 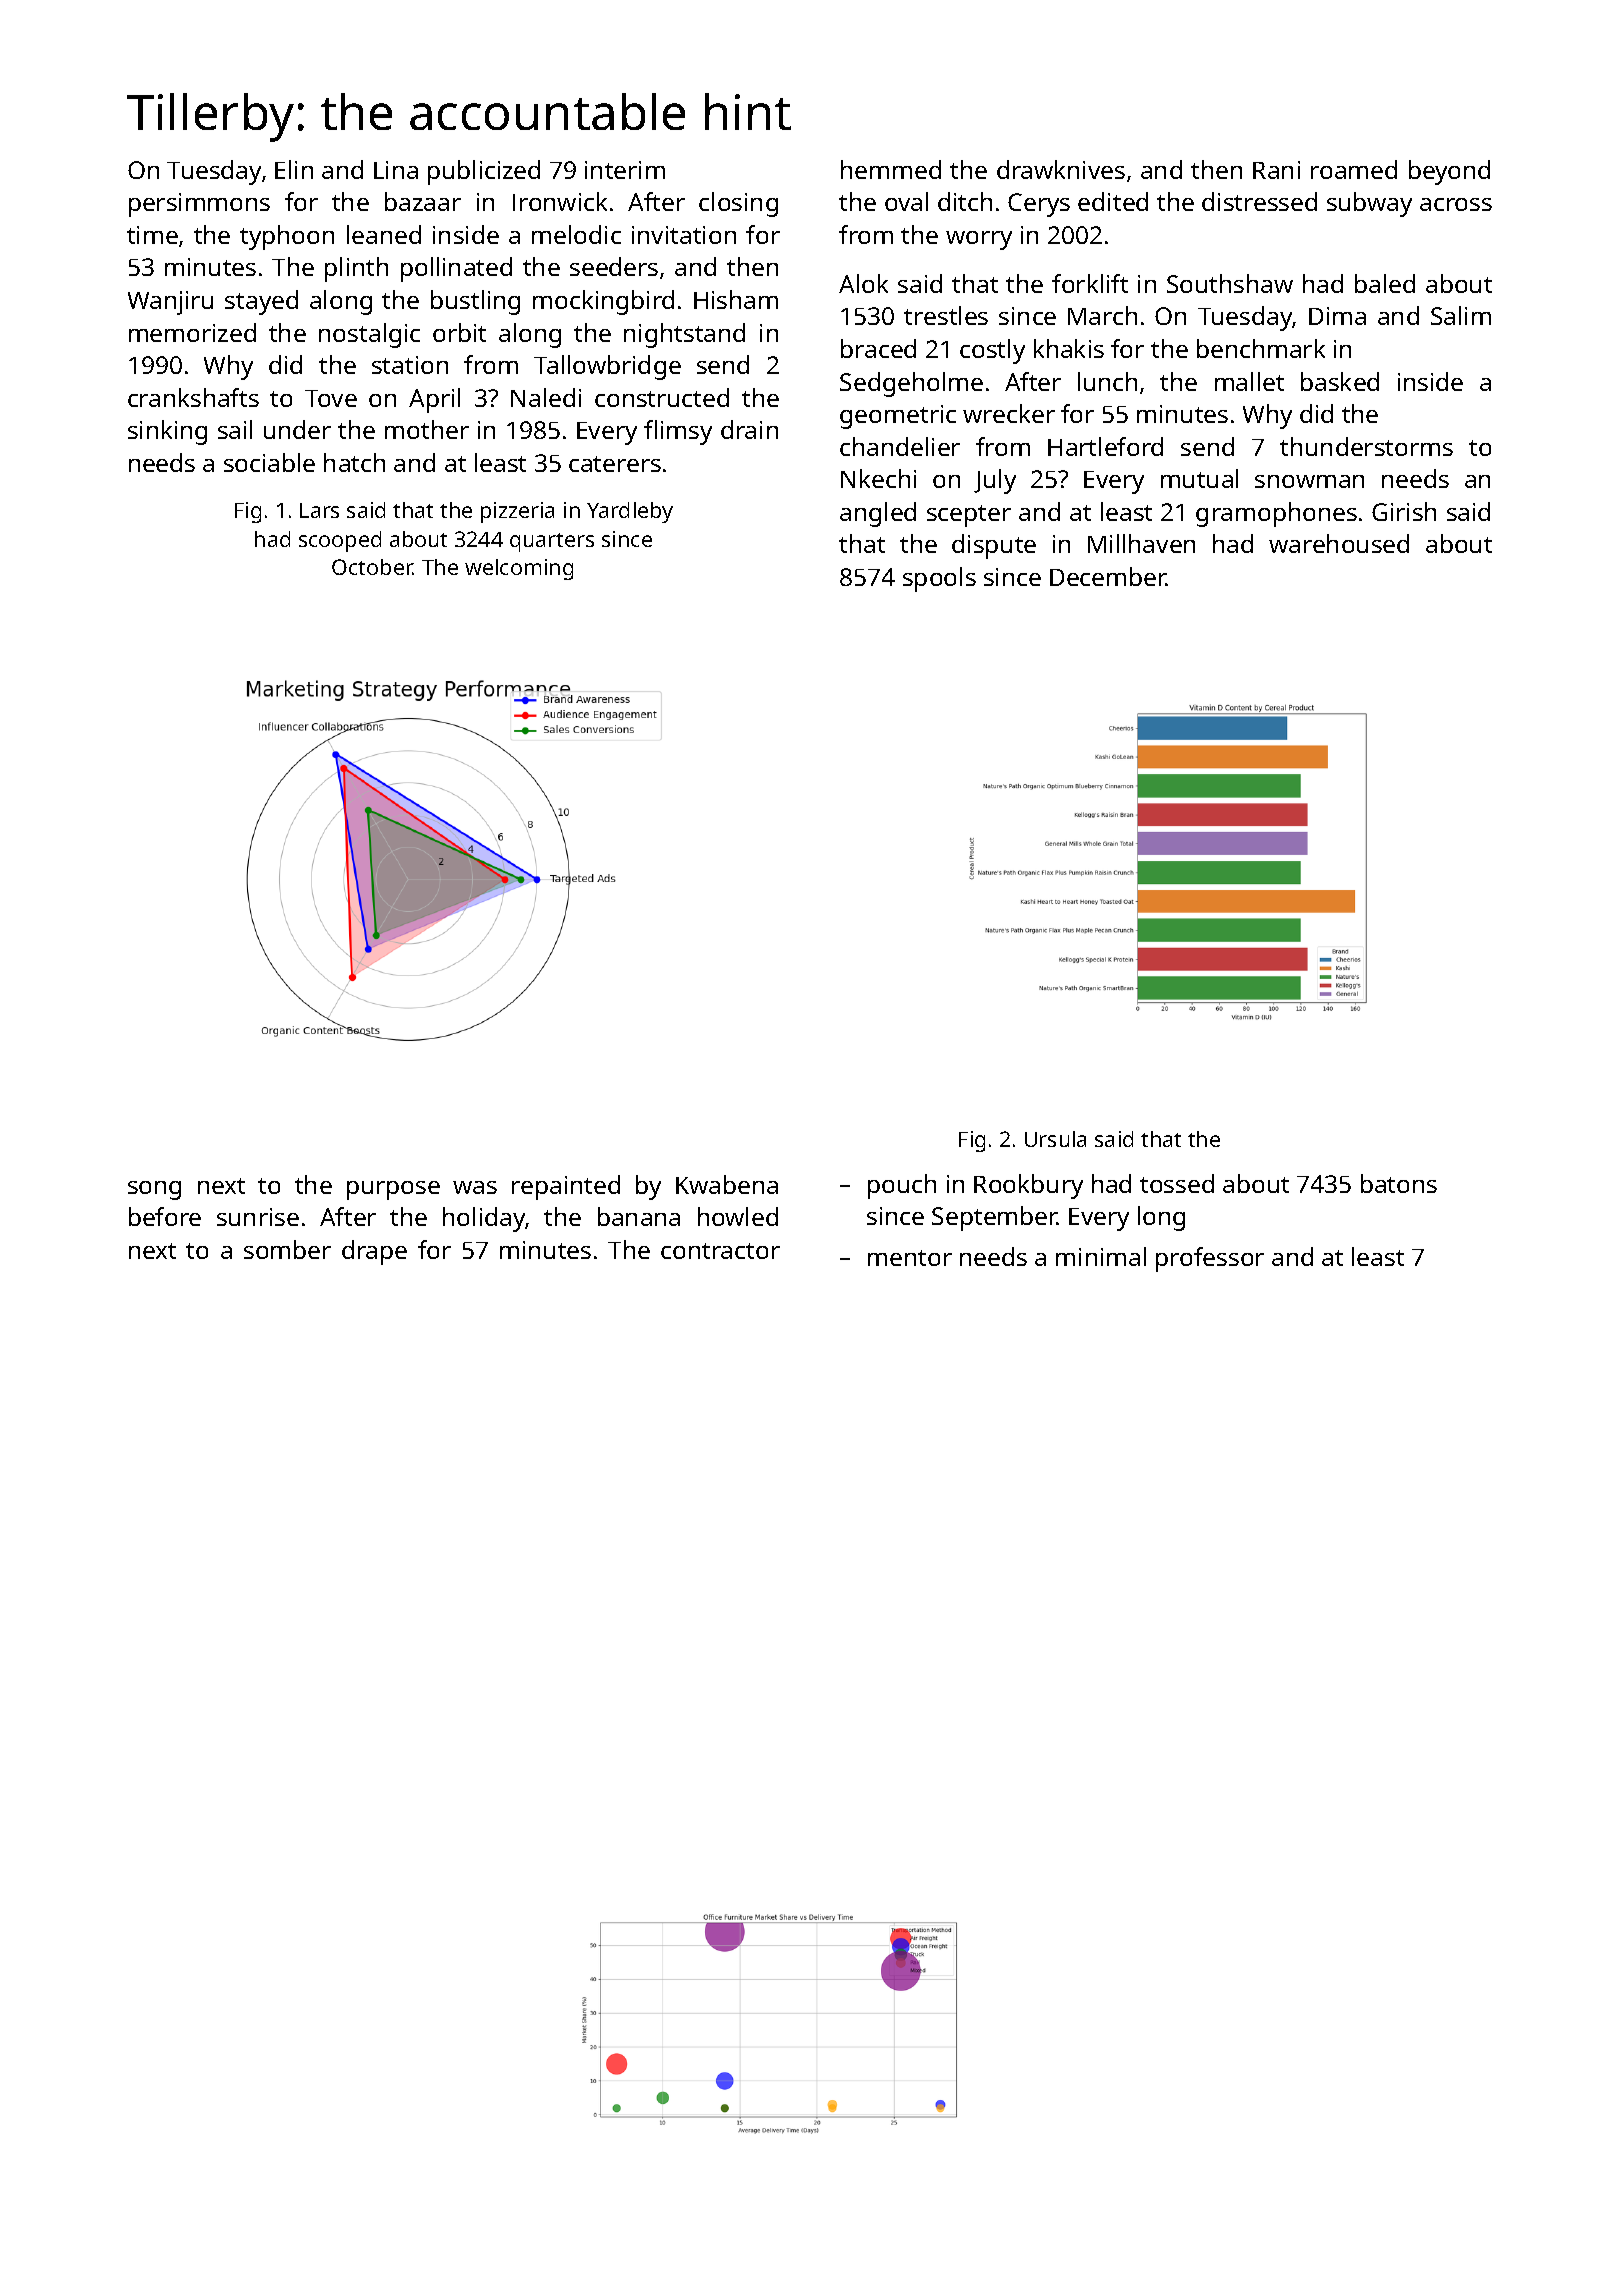 I want to click on Yardleby, so click(x=630, y=512).
